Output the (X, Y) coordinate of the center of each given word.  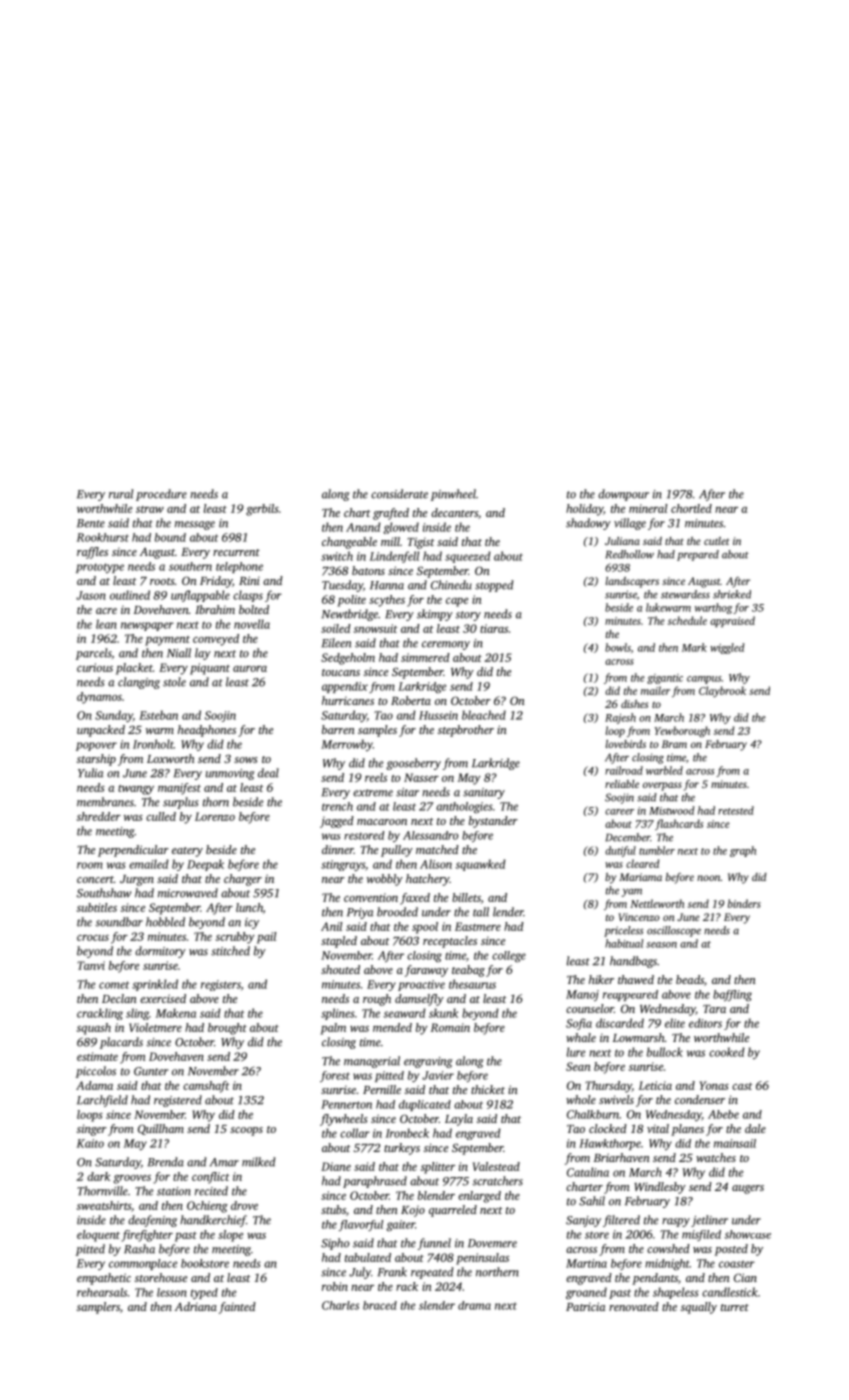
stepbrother (466, 731)
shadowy (588, 524)
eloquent (98, 1236)
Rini (249, 580)
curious (95, 667)
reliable (622, 784)
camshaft (206, 1087)
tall (481, 912)
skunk (443, 1013)
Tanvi (91, 965)
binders (744, 903)
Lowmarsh (639, 1037)
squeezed (468, 557)
